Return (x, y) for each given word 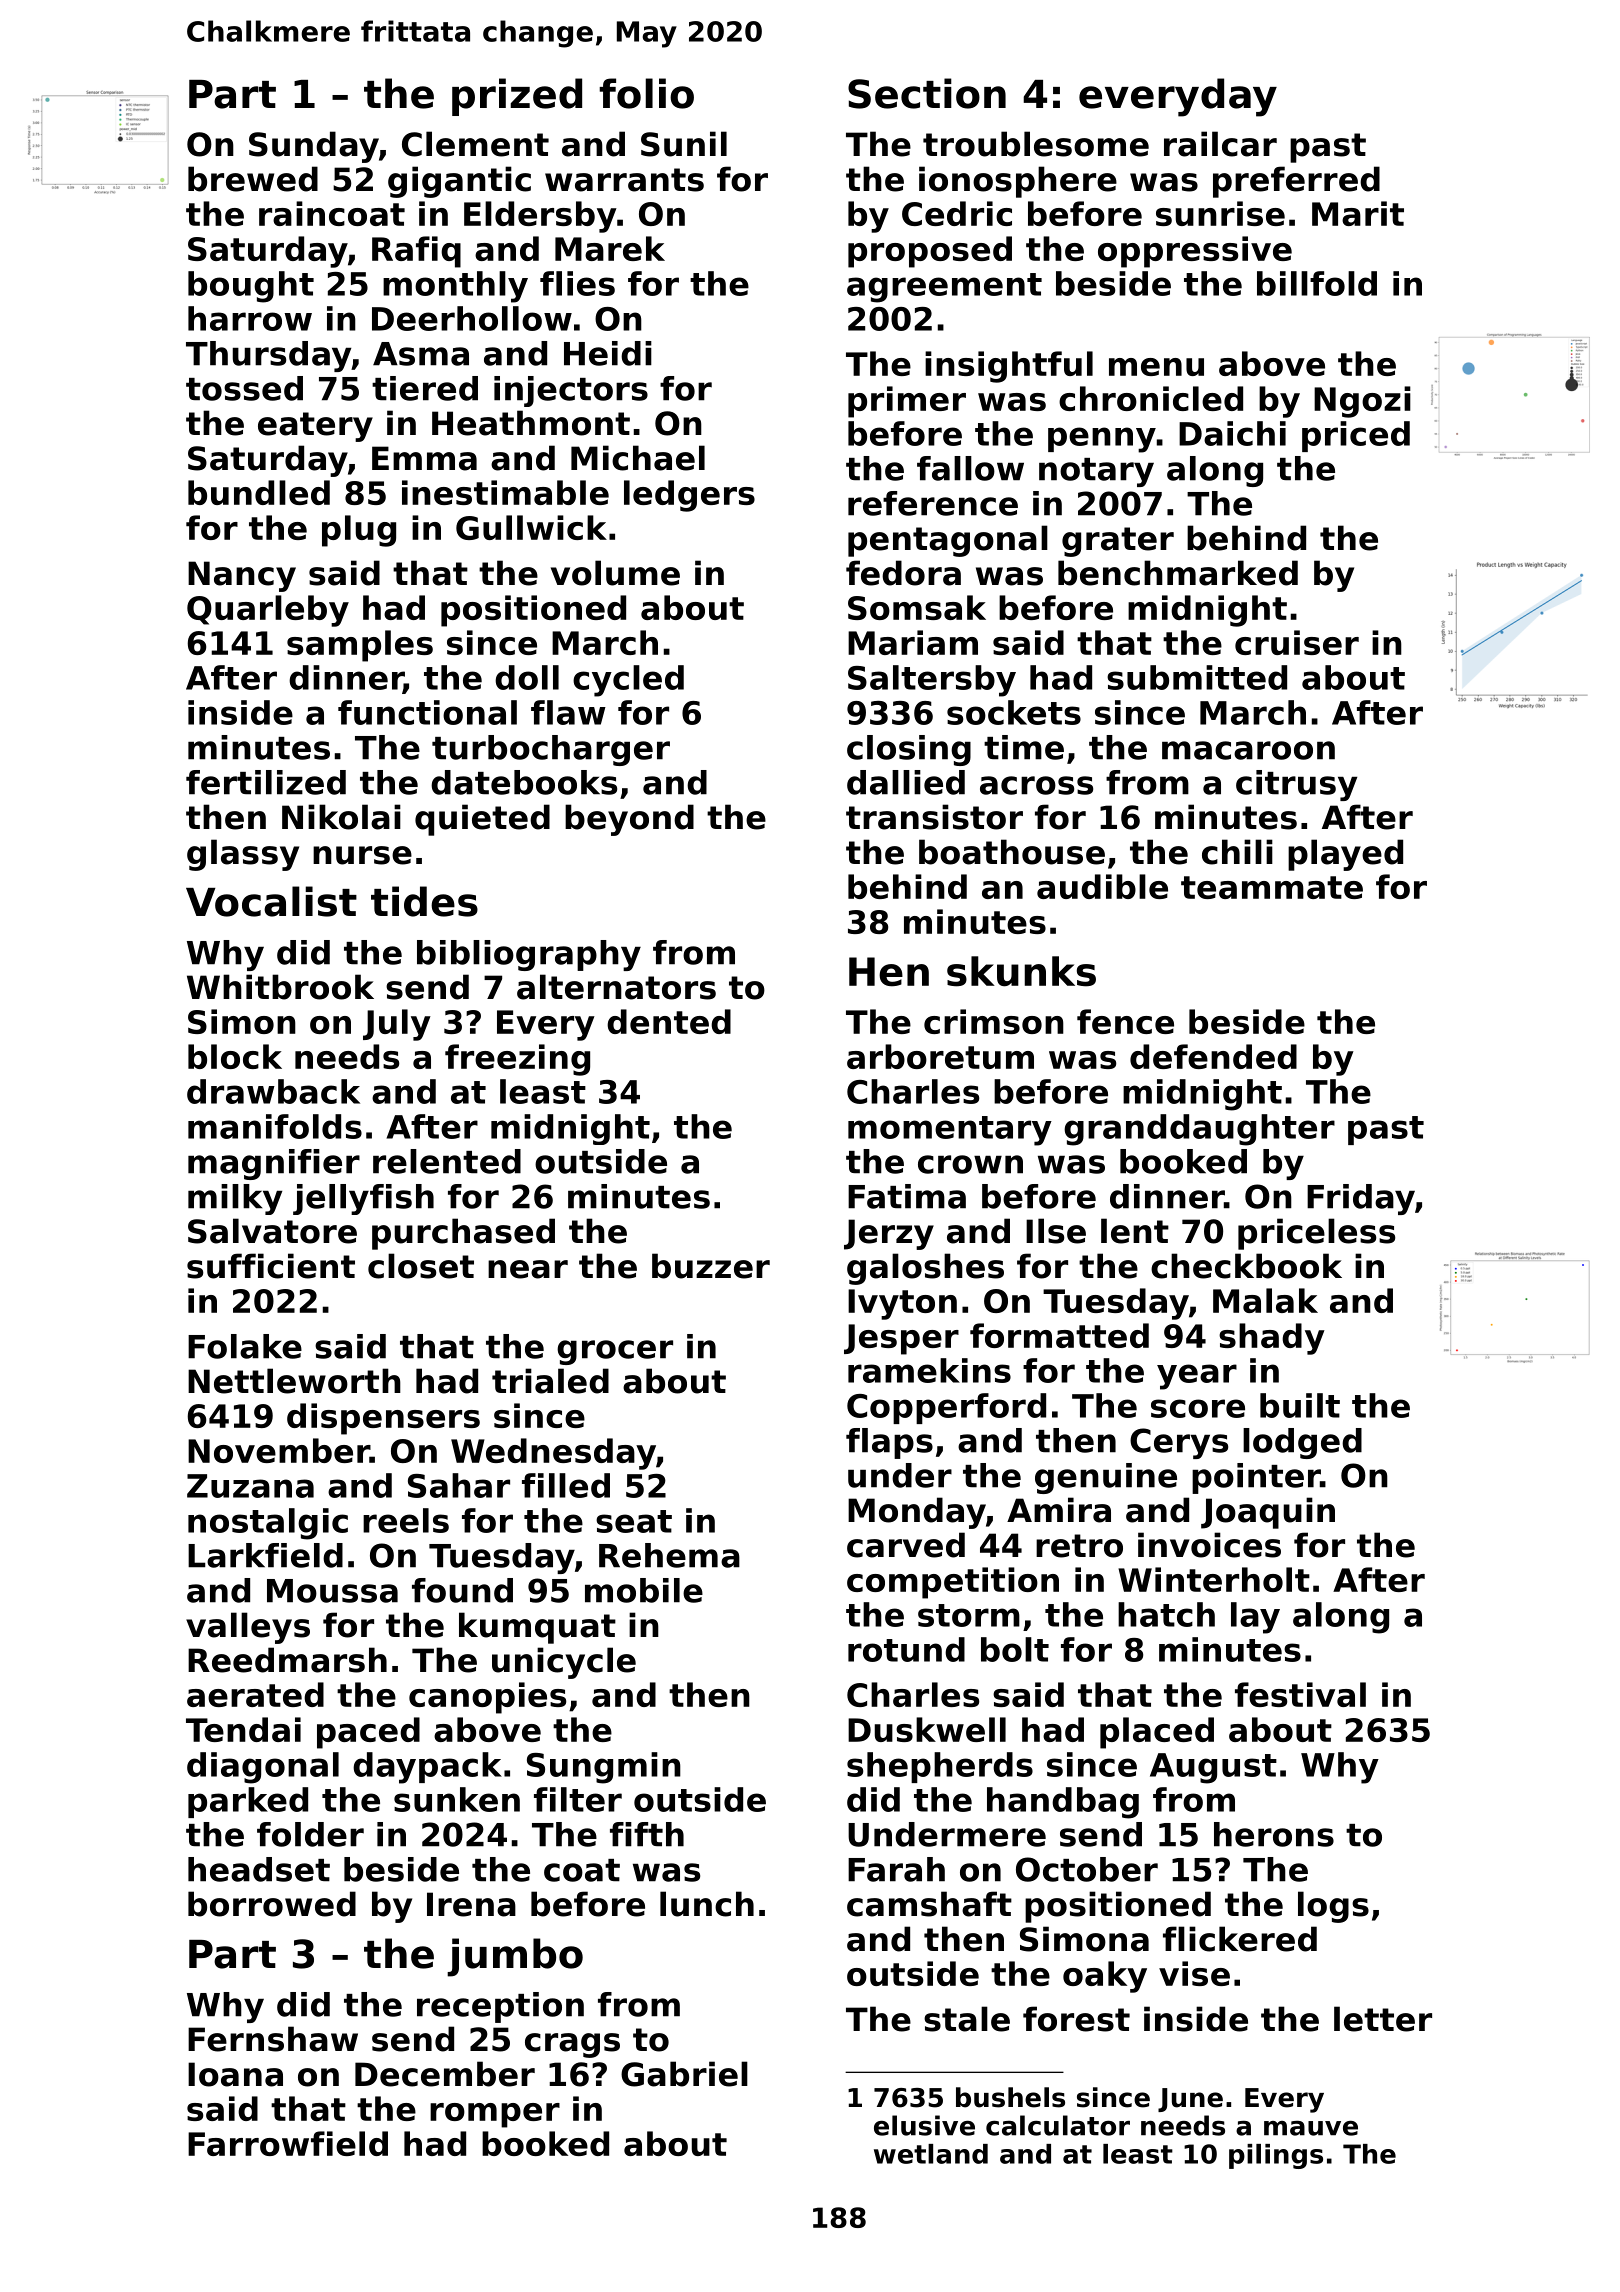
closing (909, 750)
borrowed (272, 1904)
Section (927, 93)
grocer (615, 1352)
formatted (1059, 1335)
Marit (1358, 213)
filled (566, 1485)
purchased (463, 1234)
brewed (253, 179)
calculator (1058, 2125)
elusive (924, 2125)
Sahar (459, 1485)
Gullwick (531, 527)
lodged (1302, 1443)
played (1345, 855)
